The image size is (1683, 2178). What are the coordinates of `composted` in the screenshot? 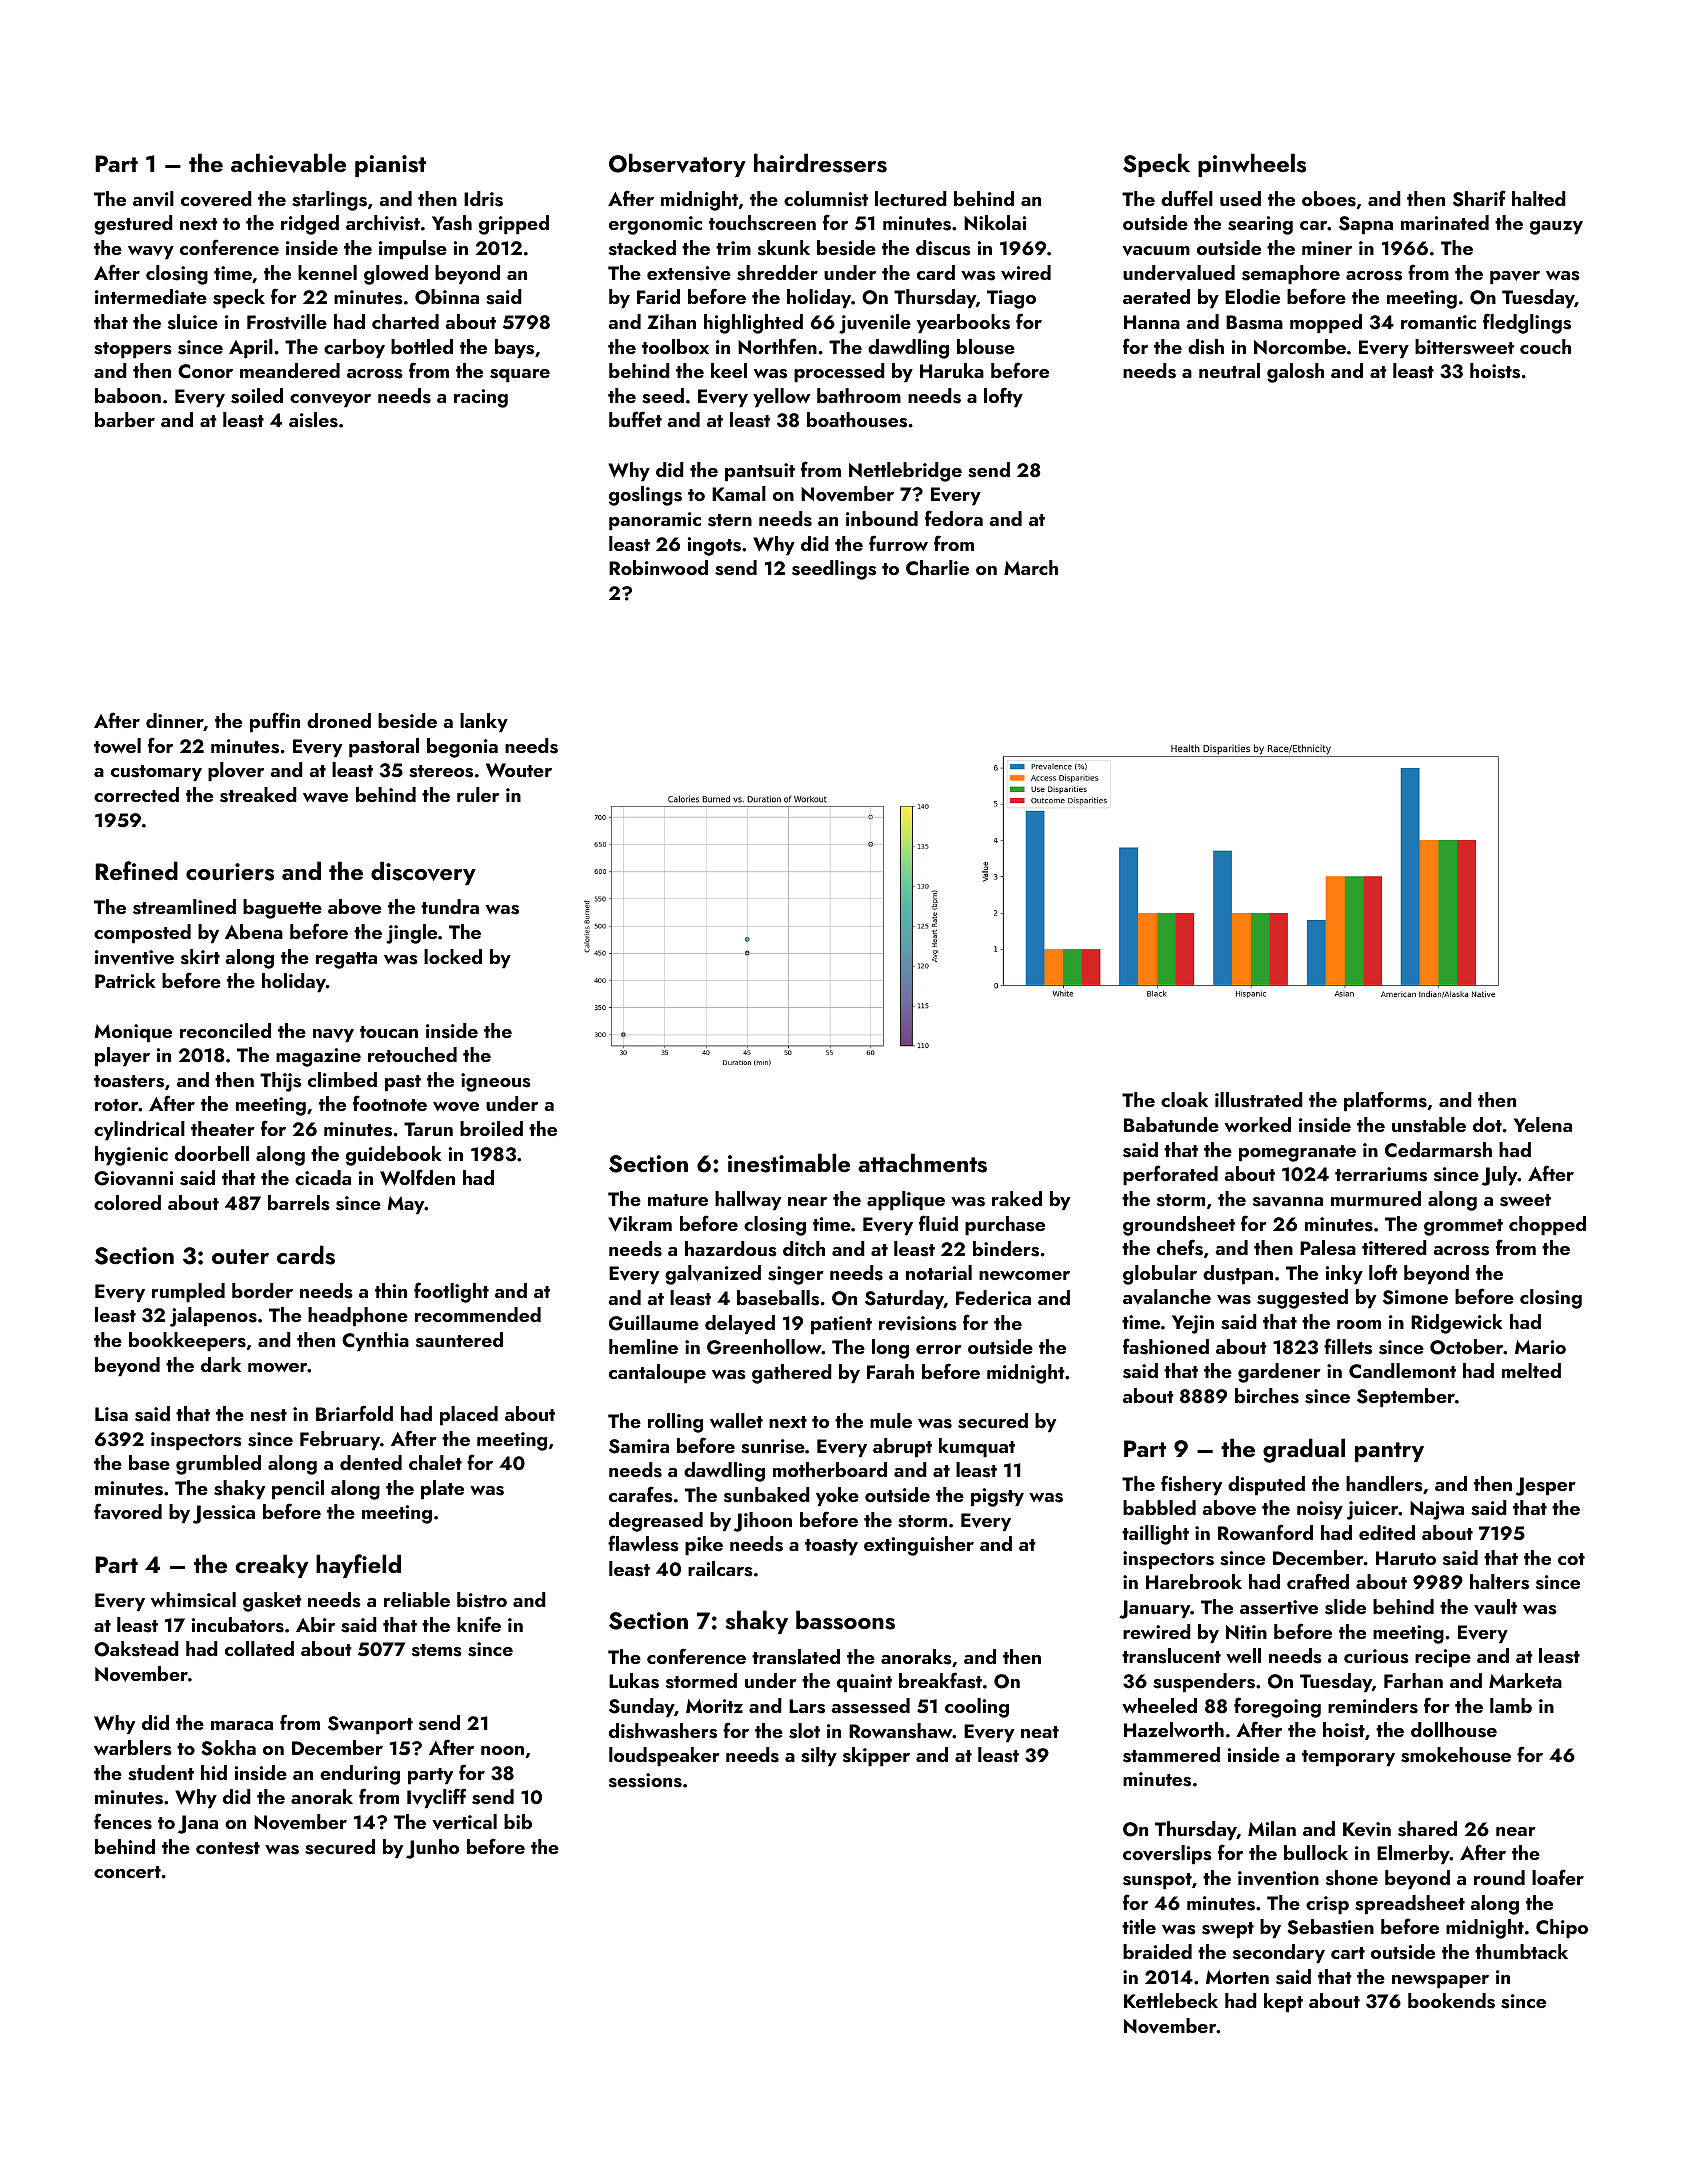 It's located at (142, 934).
